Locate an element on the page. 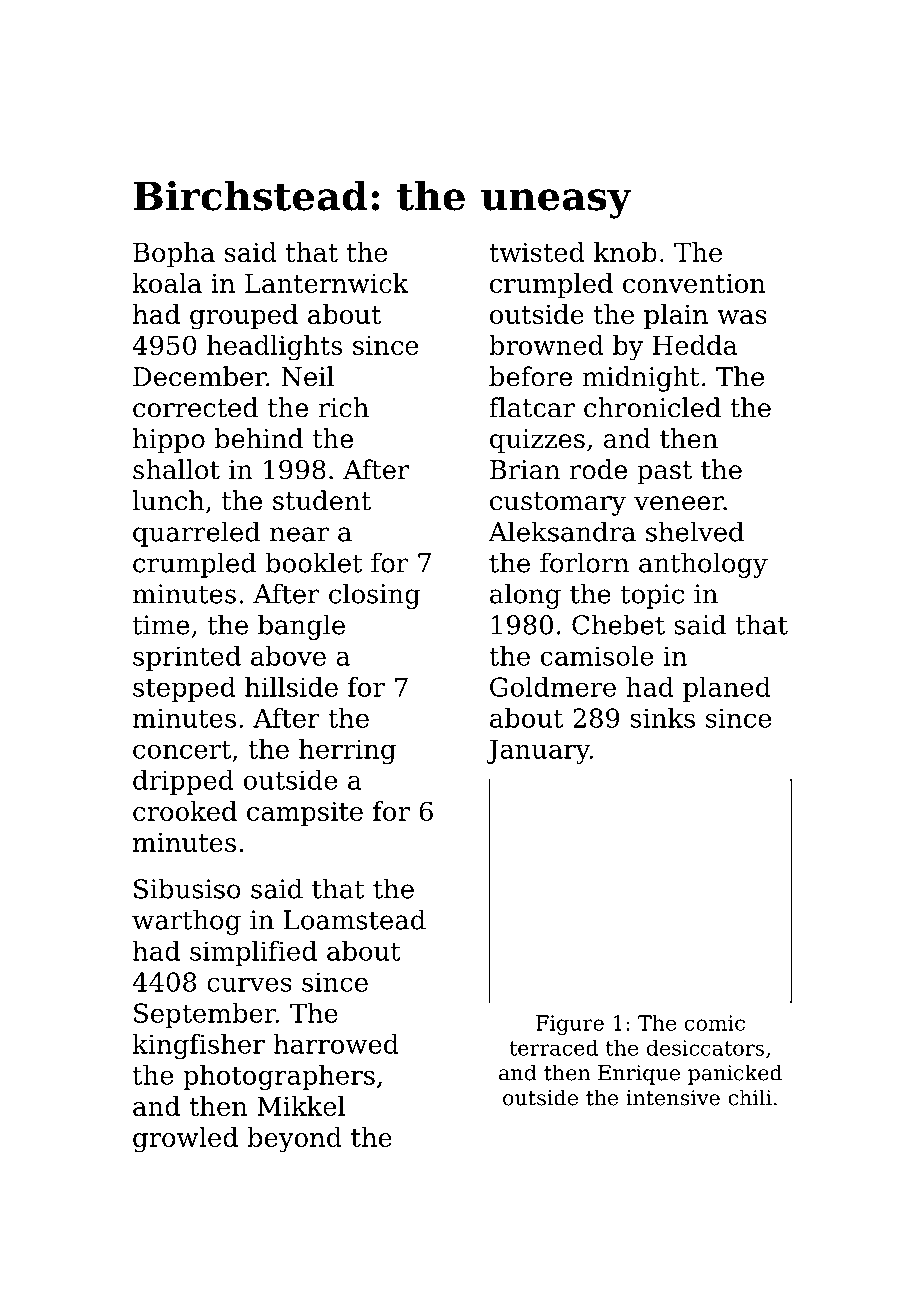  January is located at coordinates (538, 752).
